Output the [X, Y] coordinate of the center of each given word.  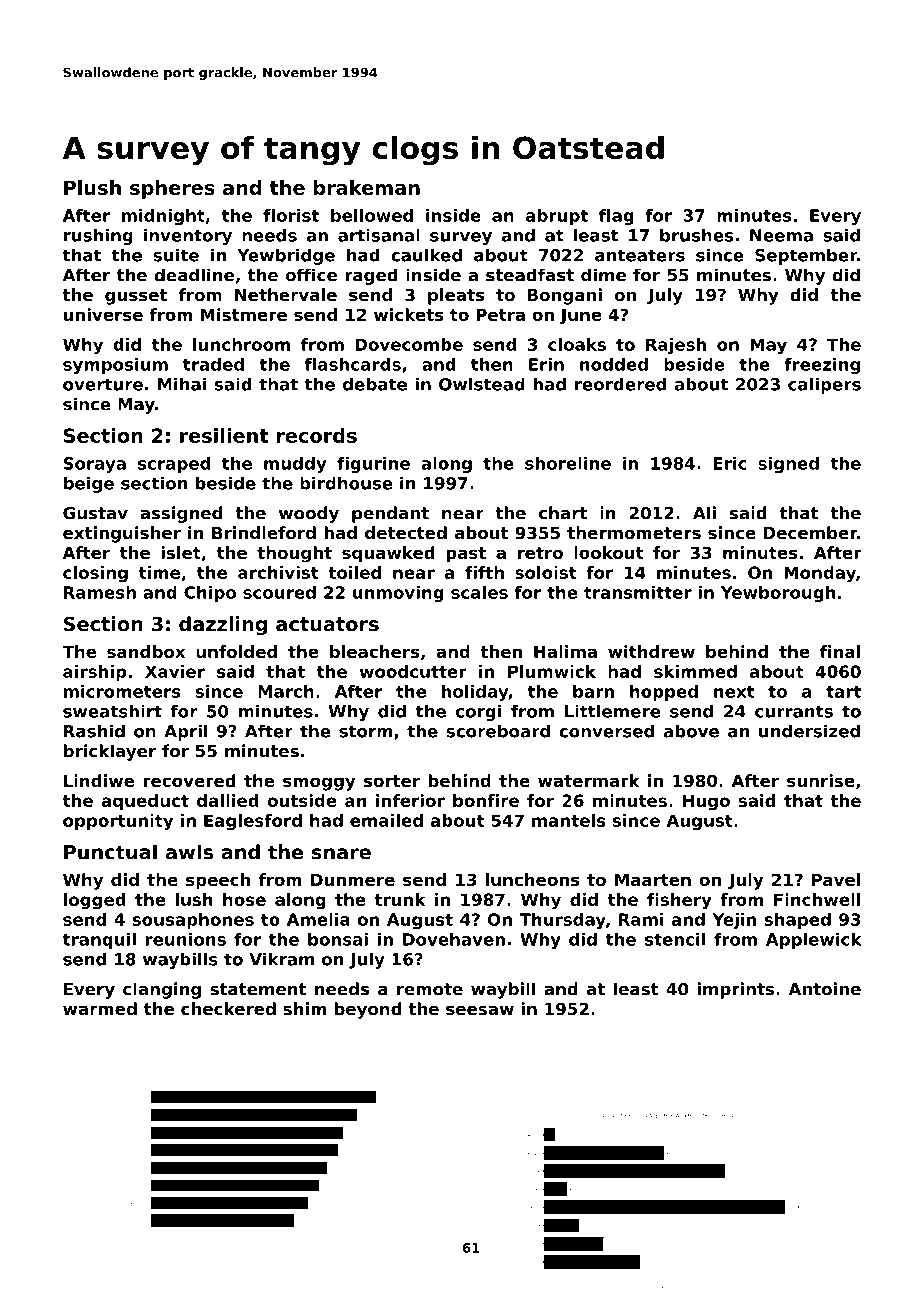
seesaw [480, 1010]
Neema [781, 235]
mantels [569, 820]
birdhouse [346, 483]
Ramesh [100, 592]
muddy [295, 465]
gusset [136, 297]
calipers [824, 385]
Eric [730, 463]
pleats [456, 296]
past [466, 555]
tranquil [99, 940]
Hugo [706, 802]
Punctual [110, 852]
